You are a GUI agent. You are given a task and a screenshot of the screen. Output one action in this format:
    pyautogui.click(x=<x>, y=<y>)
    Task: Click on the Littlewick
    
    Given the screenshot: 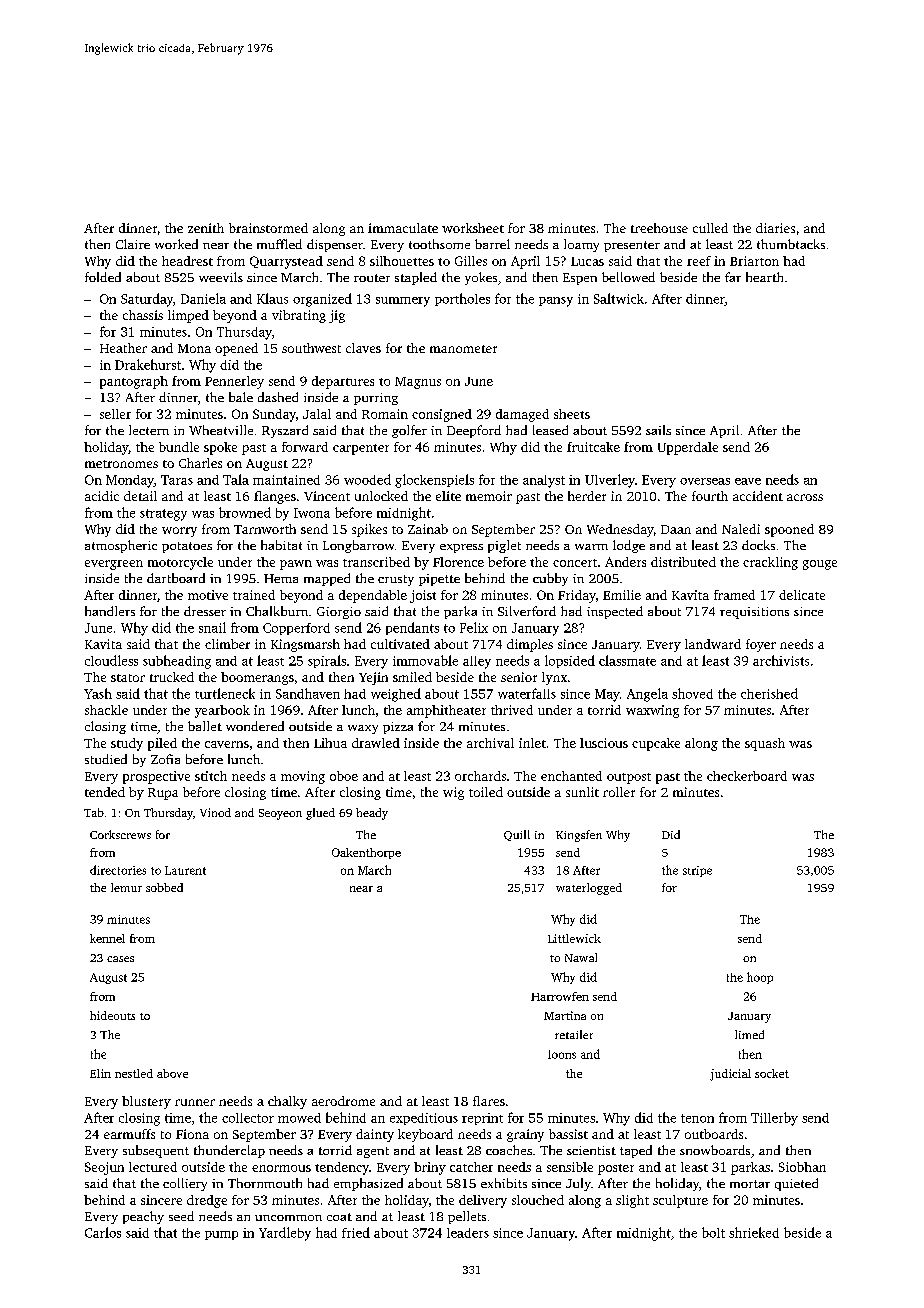 What is the action you would take?
    pyautogui.click(x=574, y=938)
